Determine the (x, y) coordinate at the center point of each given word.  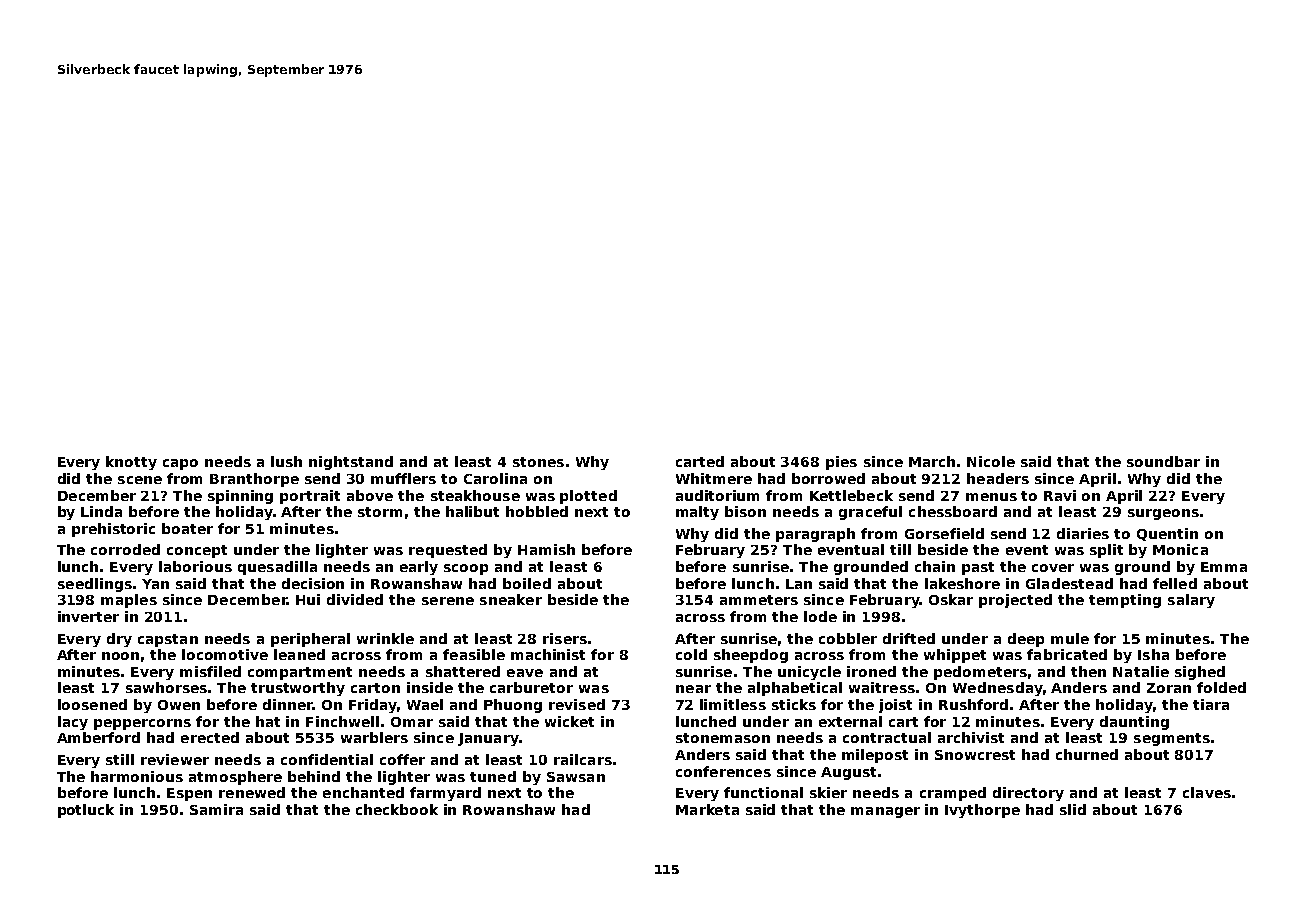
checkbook (397, 809)
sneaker (511, 599)
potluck (86, 811)
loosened (92, 704)
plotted (588, 497)
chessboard (953, 511)
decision (313, 583)
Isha (1153, 654)
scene (140, 480)
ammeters (759, 600)
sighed (1200, 673)
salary (1191, 601)
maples (129, 601)
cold (691, 654)
